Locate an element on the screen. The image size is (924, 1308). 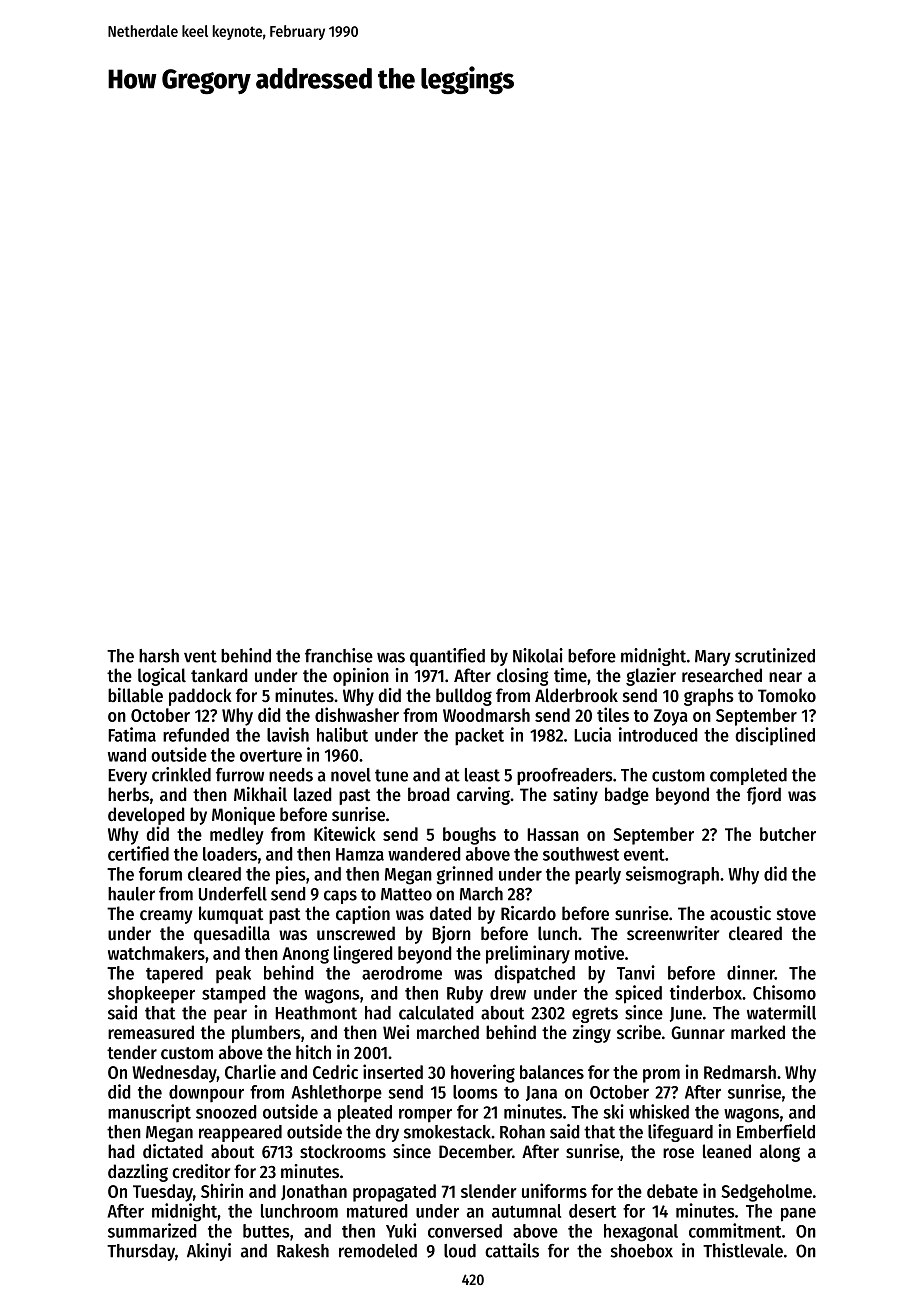
buttes is located at coordinates (266, 1231).
